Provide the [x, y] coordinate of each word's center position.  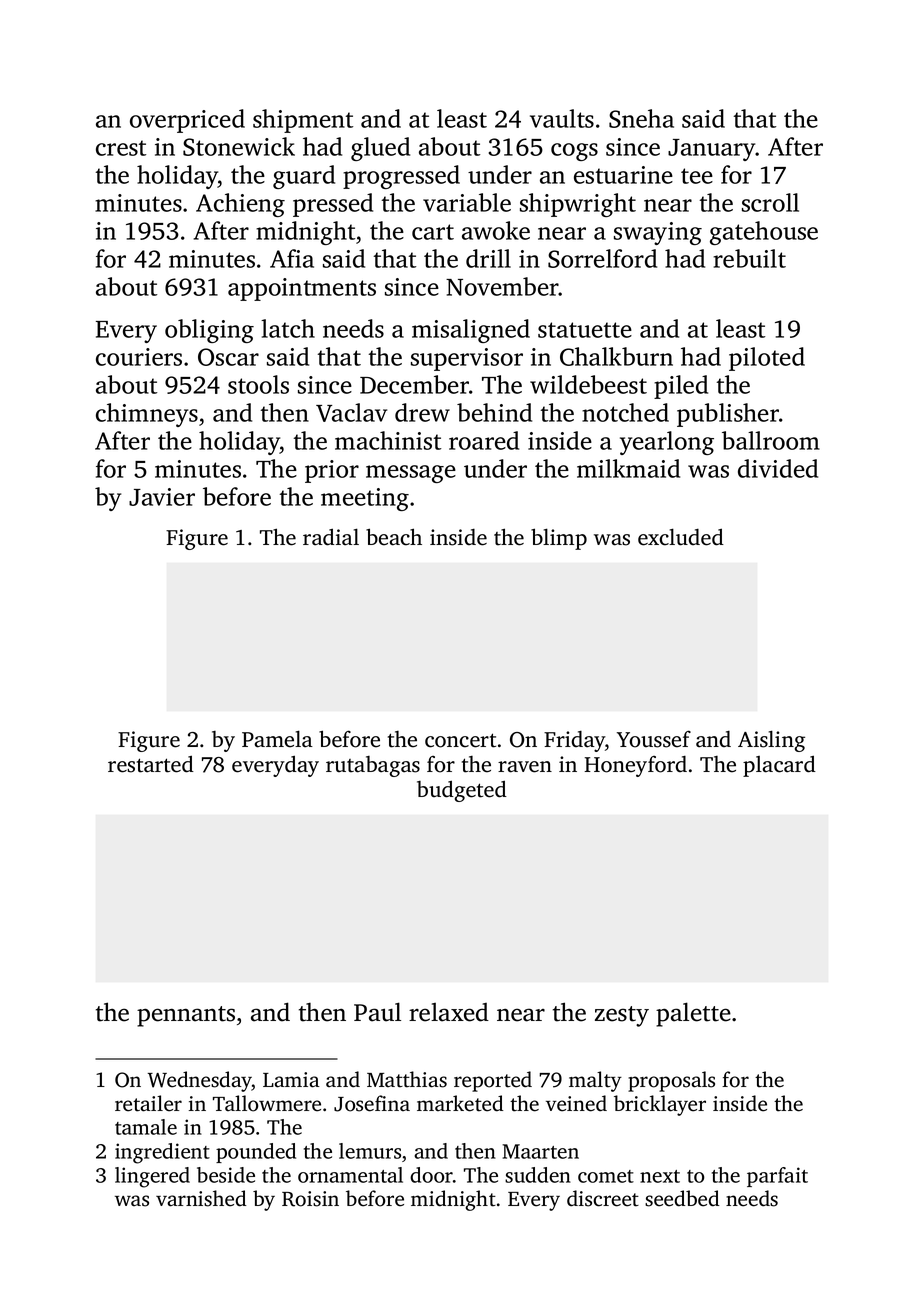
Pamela [277, 739]
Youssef [654, 739]
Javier [162, 497]
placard [779, 766]
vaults [562, 118]
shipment [303, 121]
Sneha [641, 118]
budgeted [462, 791]
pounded [256, 1153]
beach [394, 537]
